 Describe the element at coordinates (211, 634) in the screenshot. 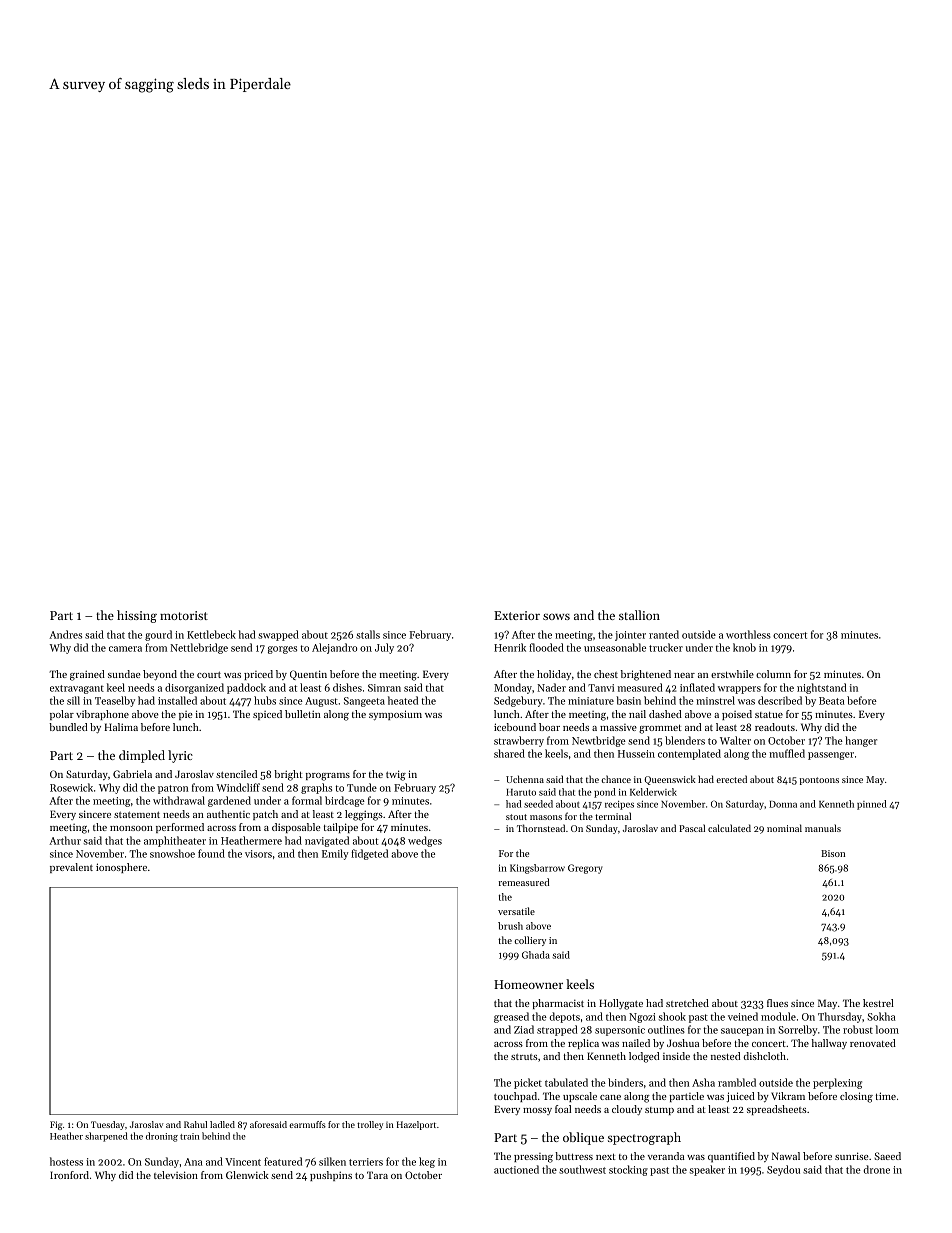

I see `Kettlebeck` at that location.
